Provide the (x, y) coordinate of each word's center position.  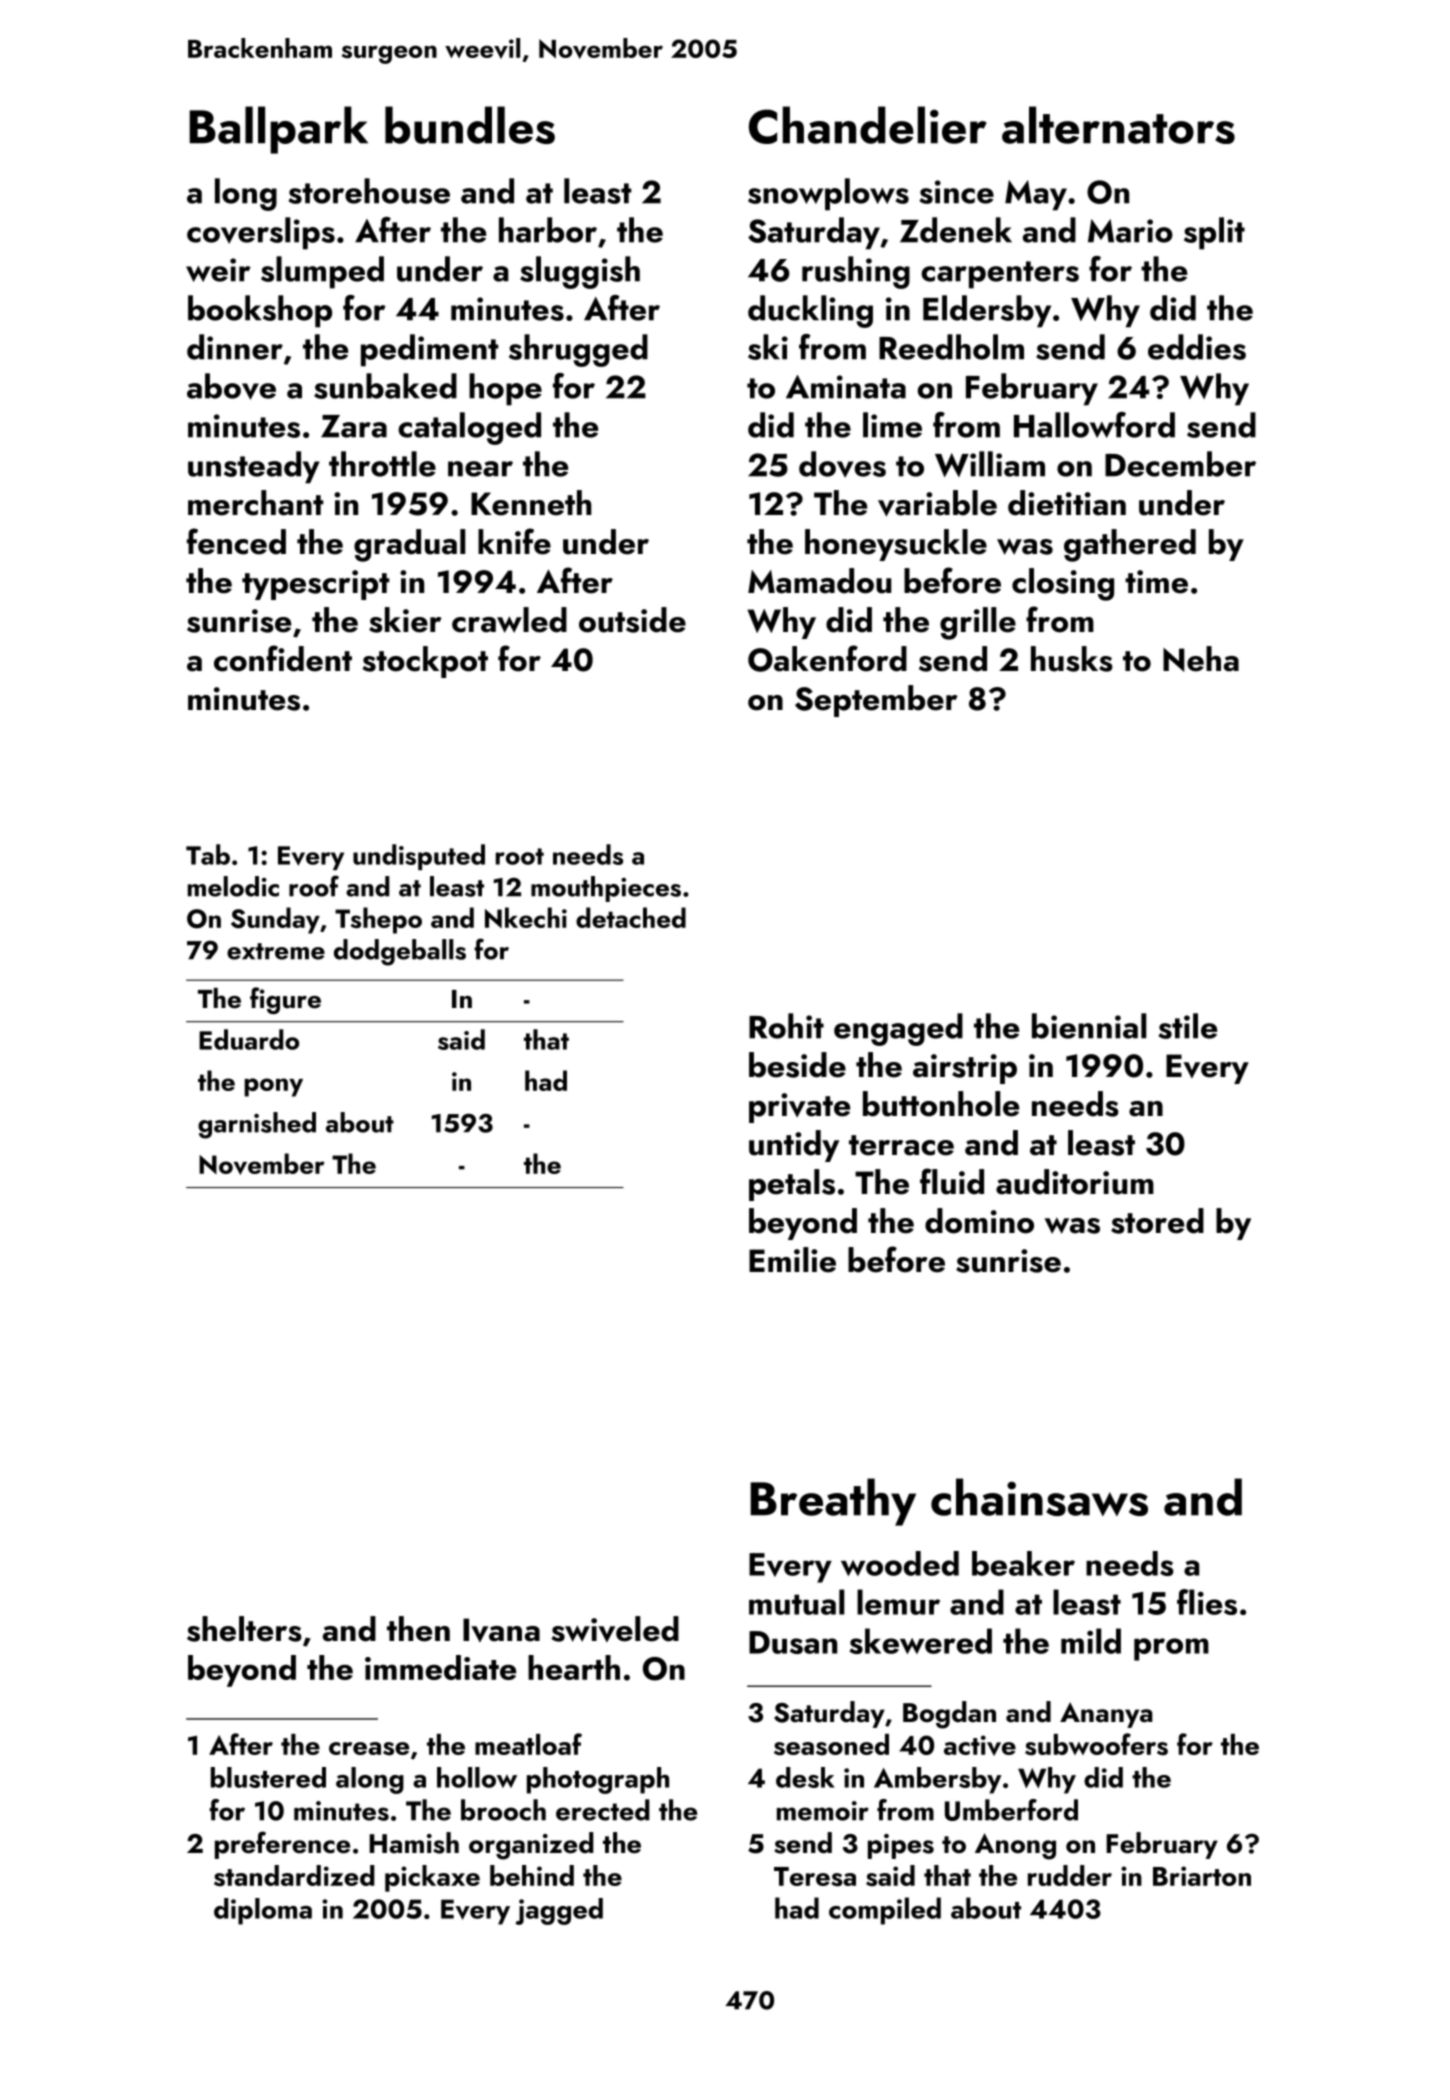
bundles (470, 125)
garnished (257, 1125)
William (990, 464)
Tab (208, 854)
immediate (440, 1667)
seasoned (831, 1744)
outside (632, 620)
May (1036, 195)
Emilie (792, 1260)
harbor (548, 230)
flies (1207, 1602)
